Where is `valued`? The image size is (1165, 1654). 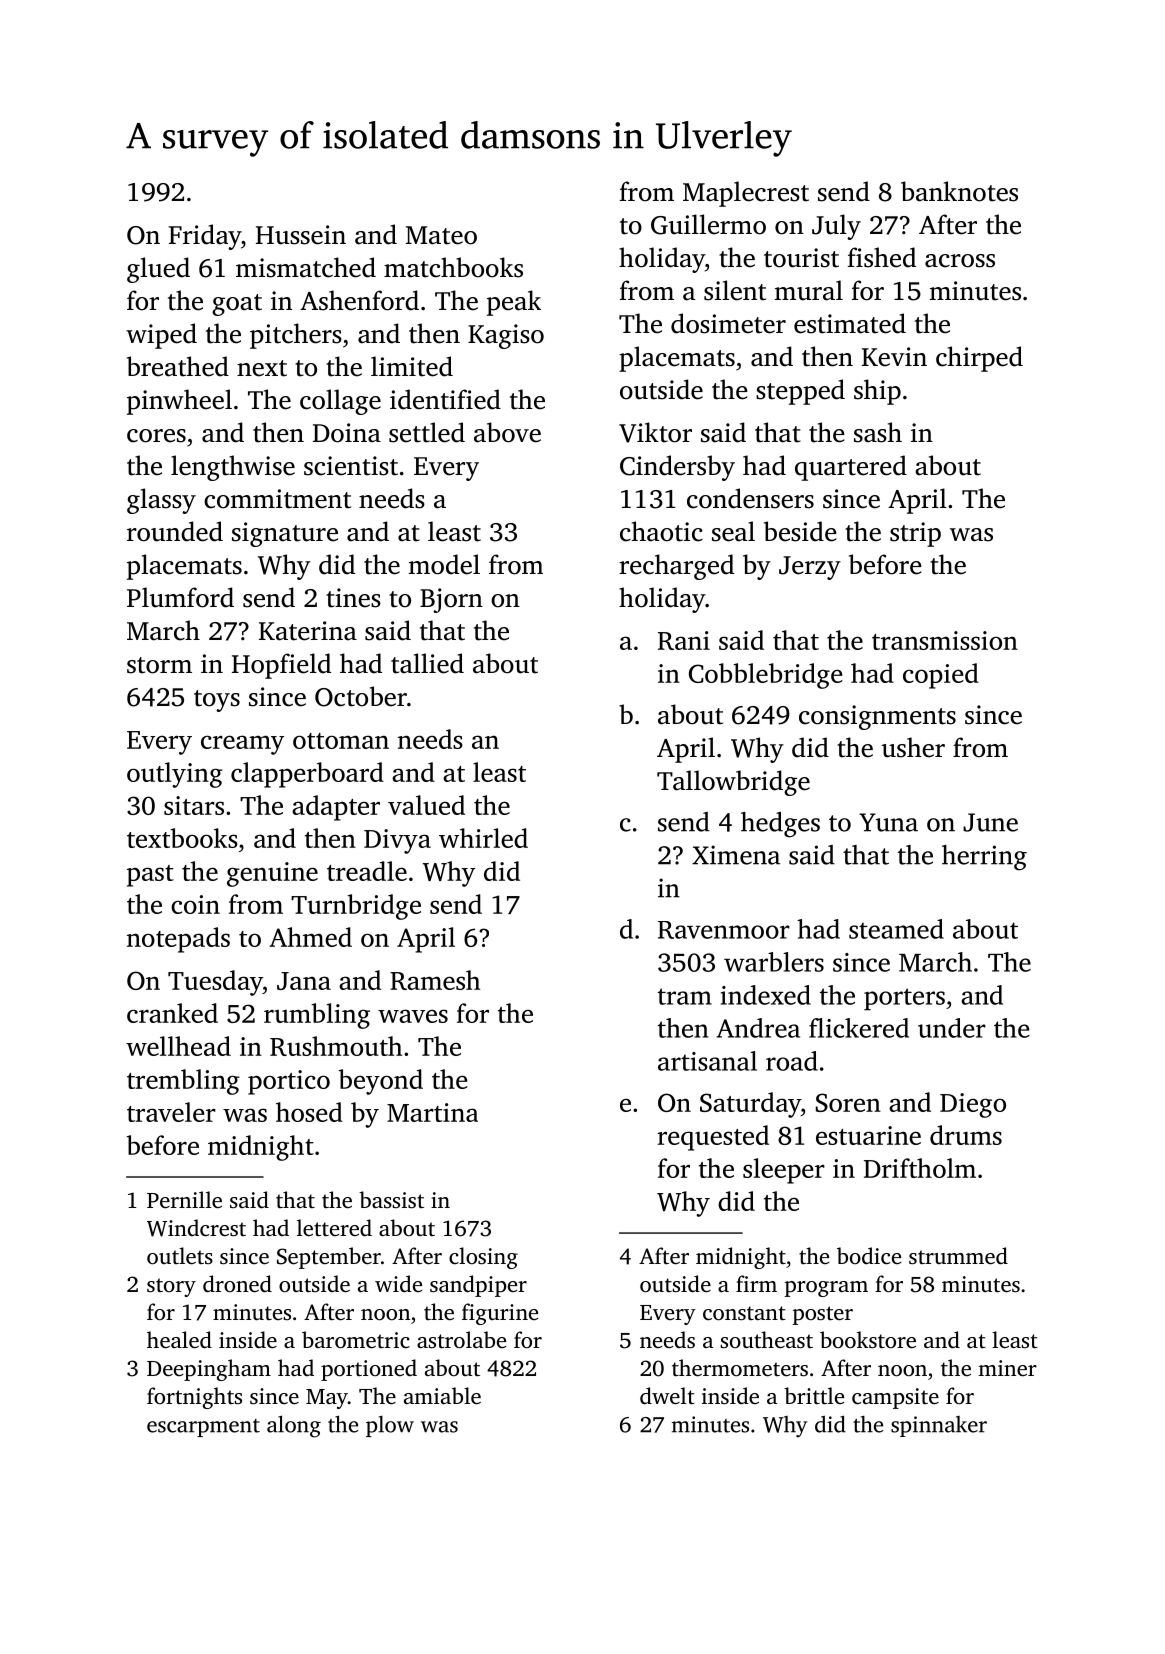 valued is located at coordinates (426, 805).
